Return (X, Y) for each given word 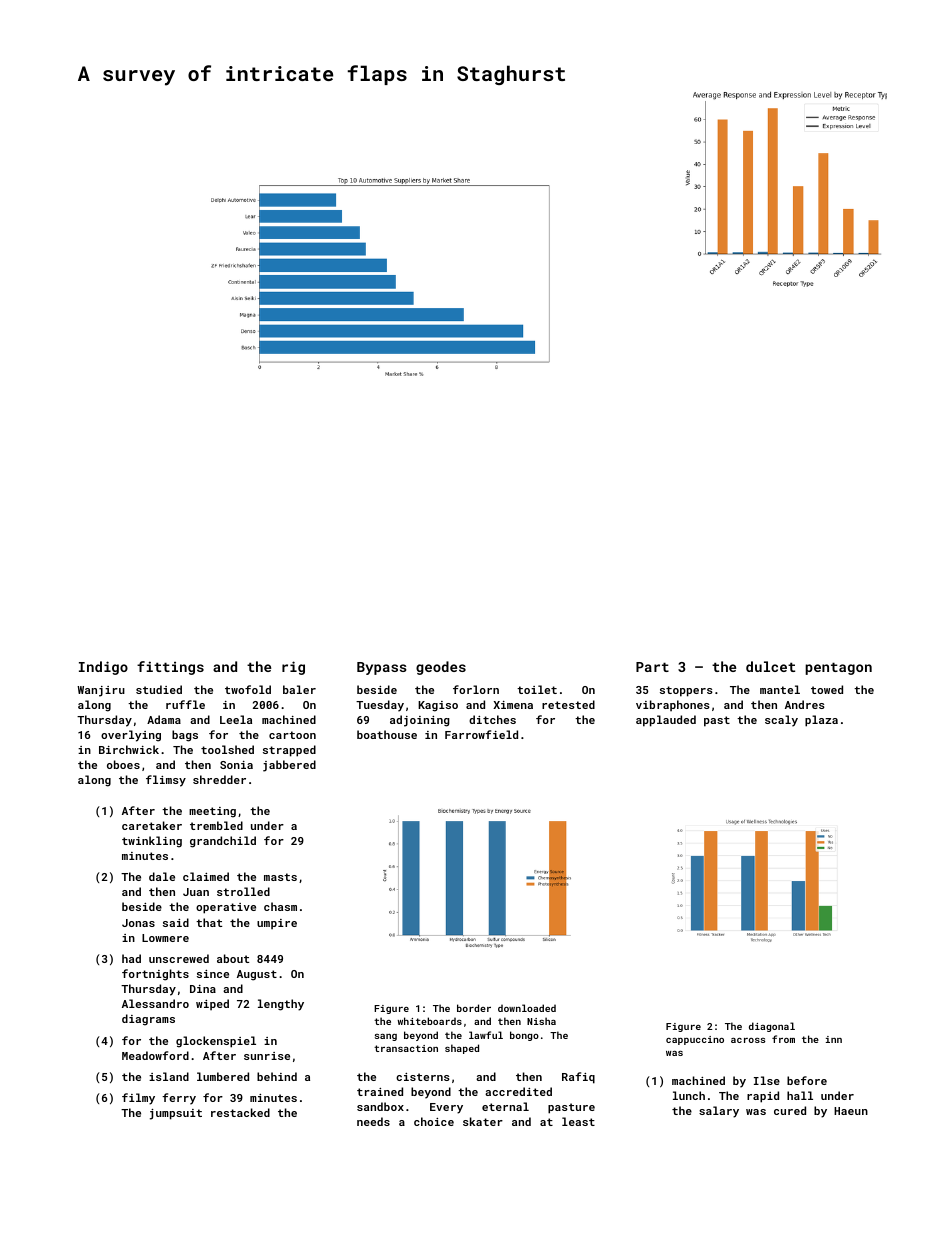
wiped (212, 1004)
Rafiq (578, 1078)
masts (280, 877)
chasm (280, 906)
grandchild (223, 842)
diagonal (772, 1027)
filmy (138, 1099)
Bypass (382, 668)
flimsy (166, 781)
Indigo (103, 668)
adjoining (420, 721)
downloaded (527, 1008)
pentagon (838, 668)
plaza (821, 721)
